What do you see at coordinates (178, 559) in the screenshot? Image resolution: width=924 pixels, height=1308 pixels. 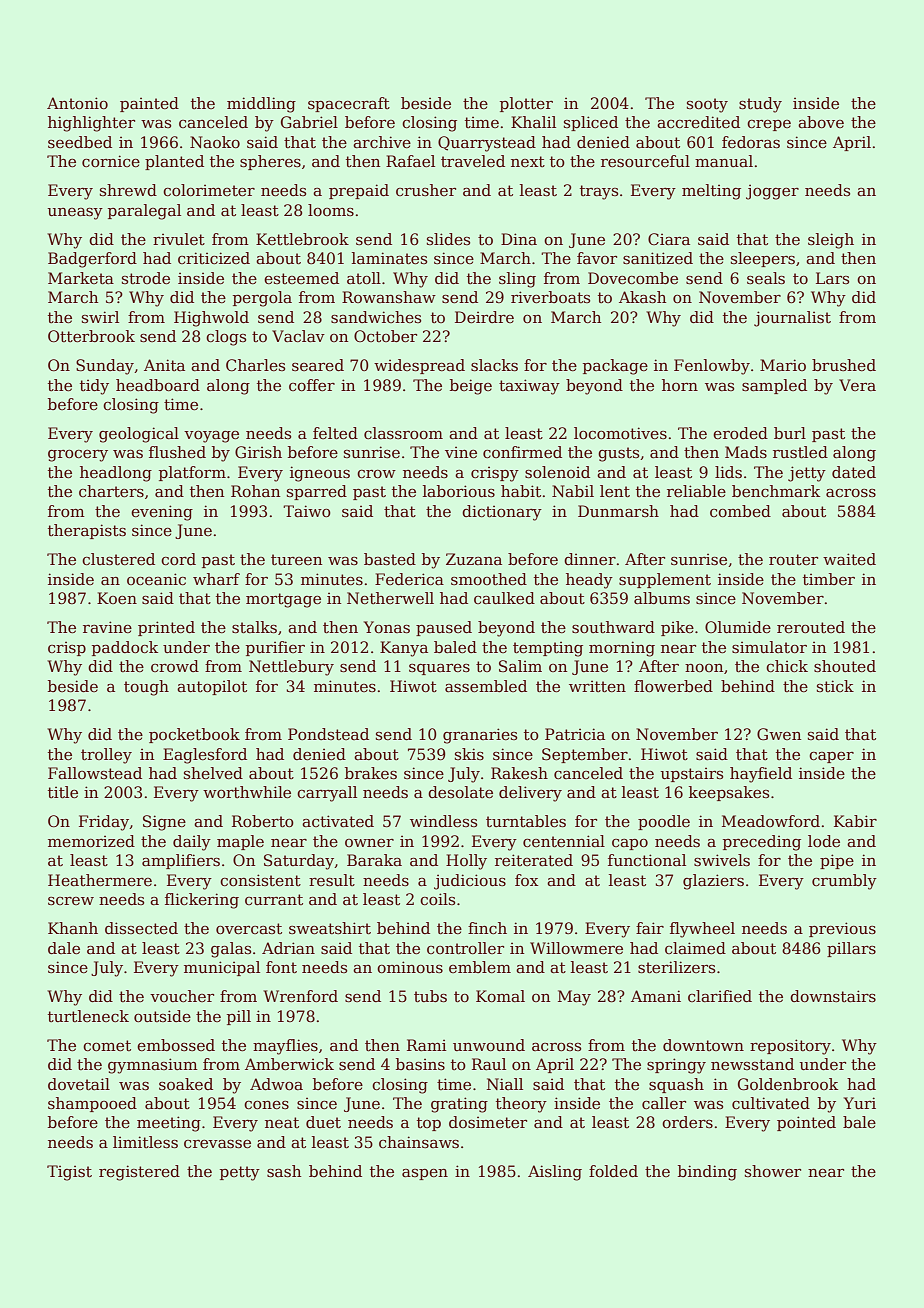 I see `cord` at bounding box center [178, 559].
